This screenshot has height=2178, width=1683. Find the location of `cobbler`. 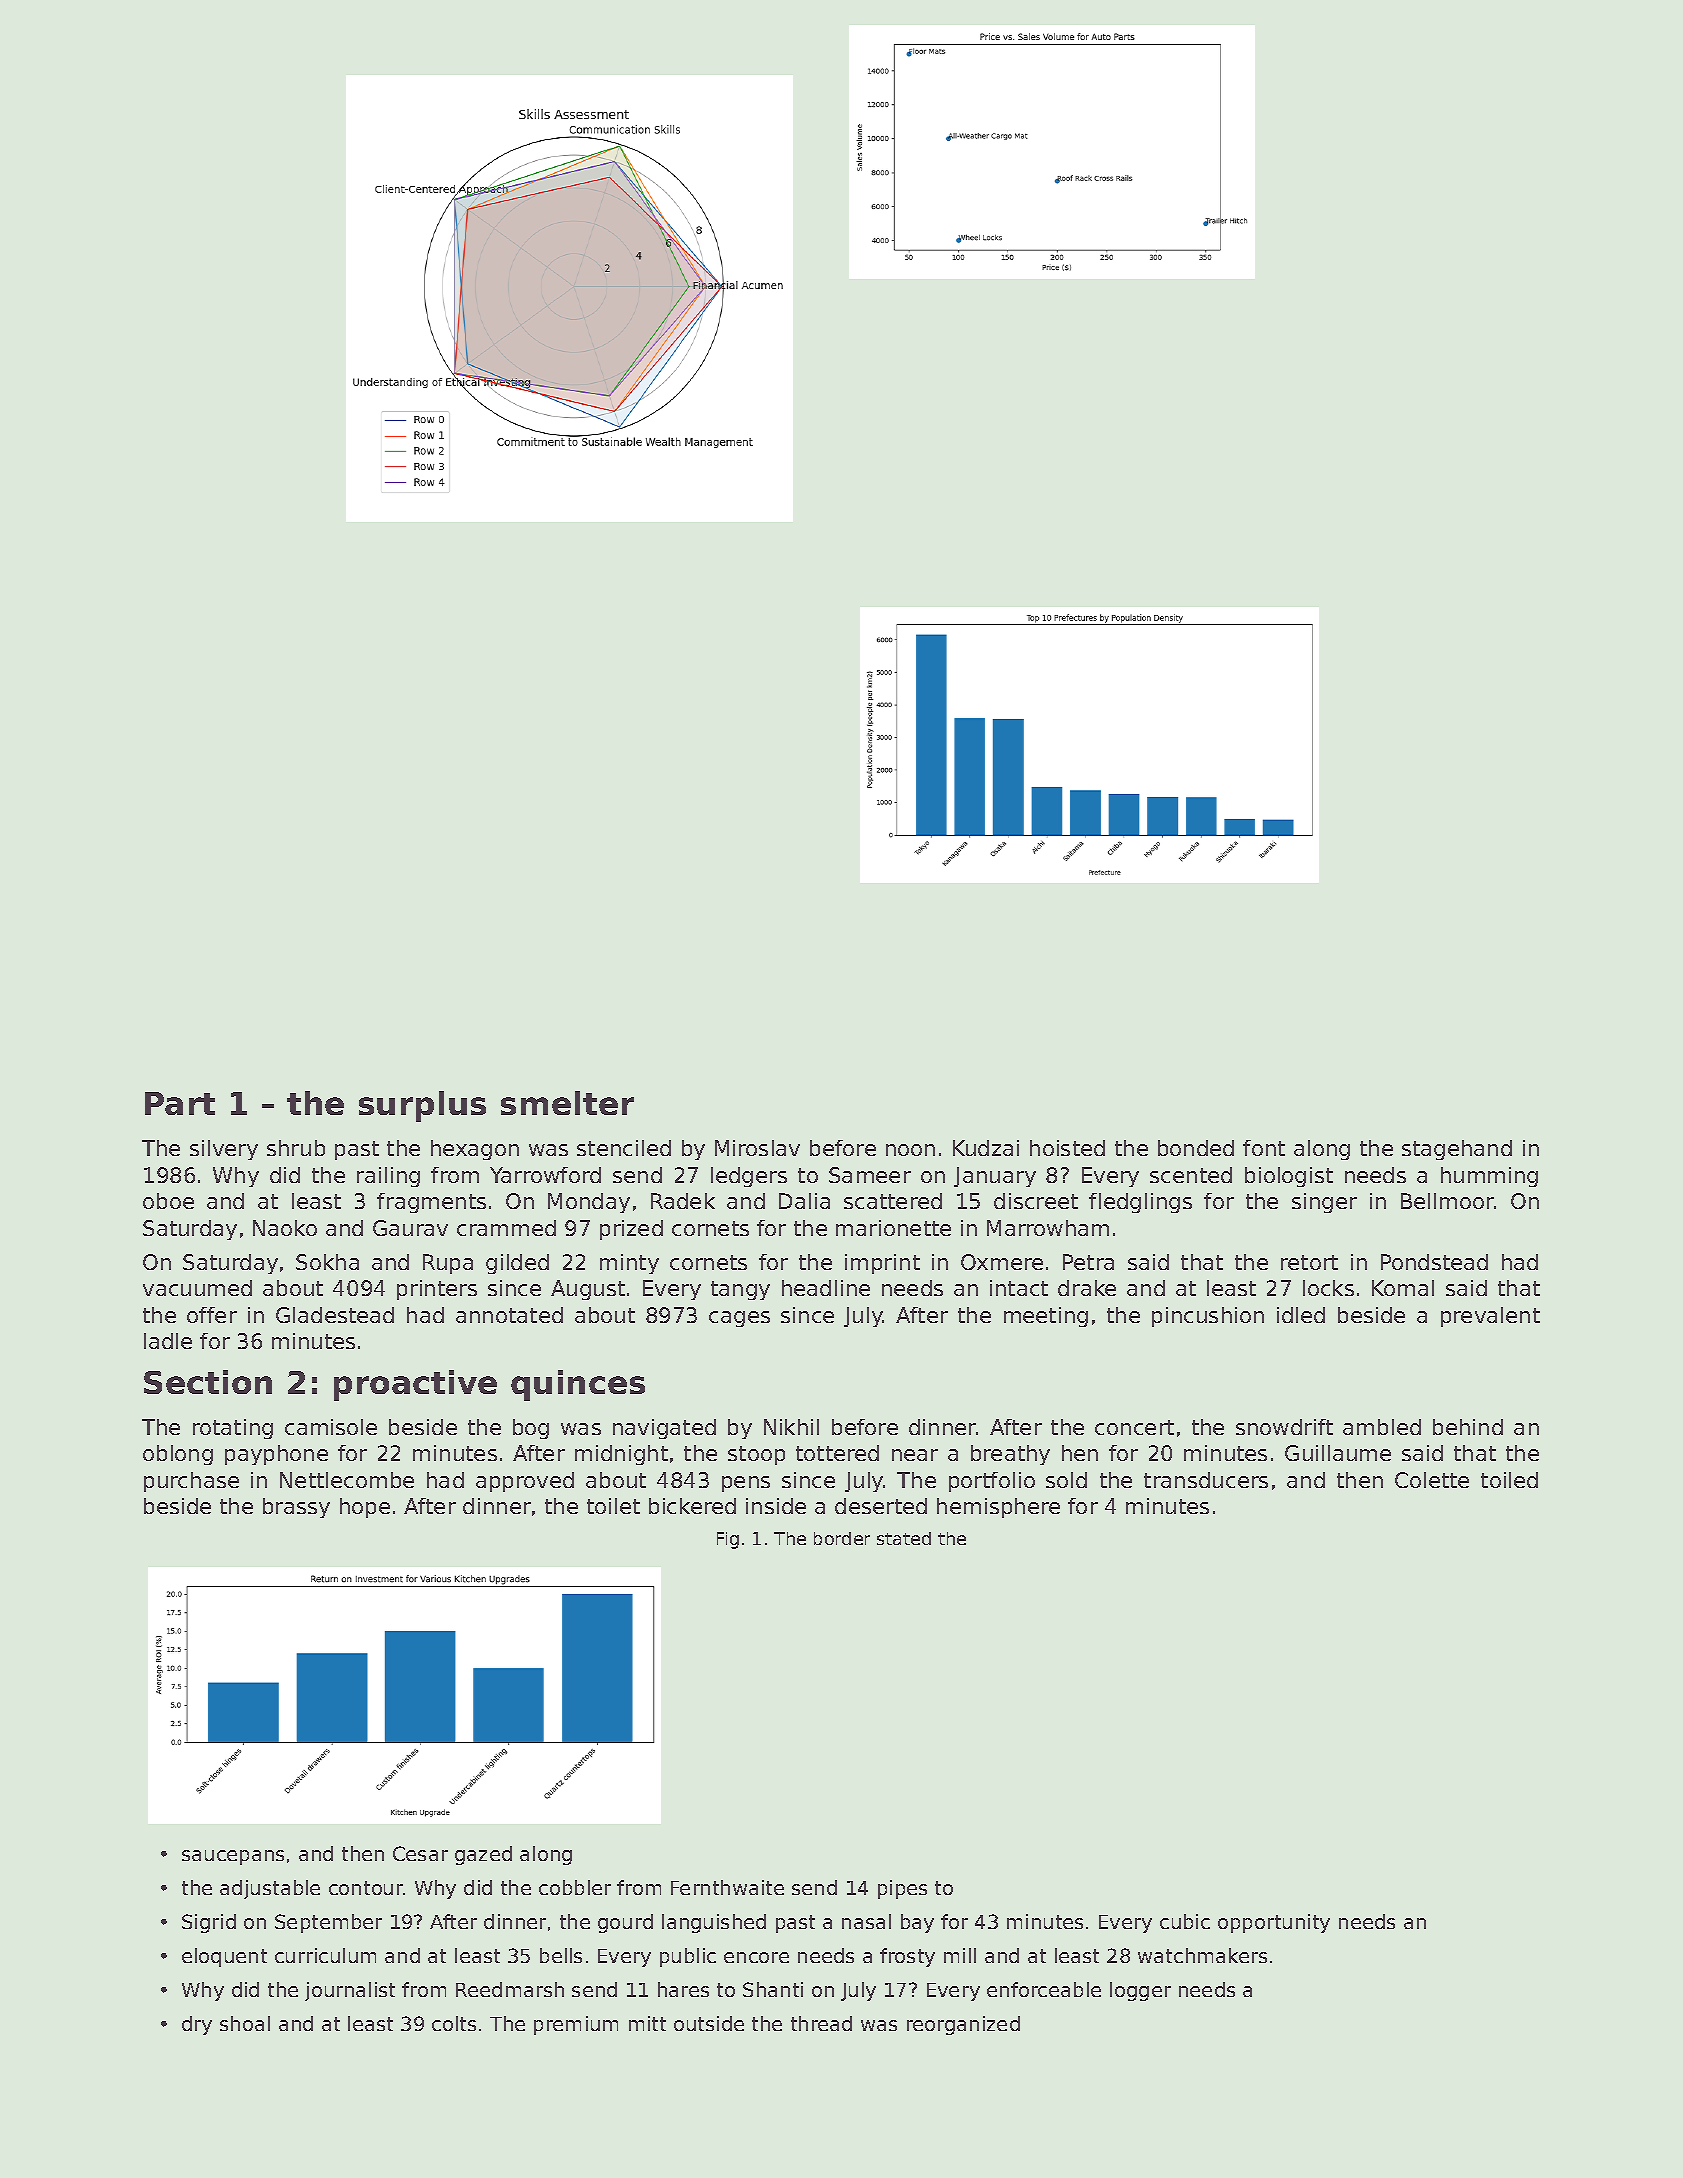

cobbler is located at coordinates (575, 1887).
